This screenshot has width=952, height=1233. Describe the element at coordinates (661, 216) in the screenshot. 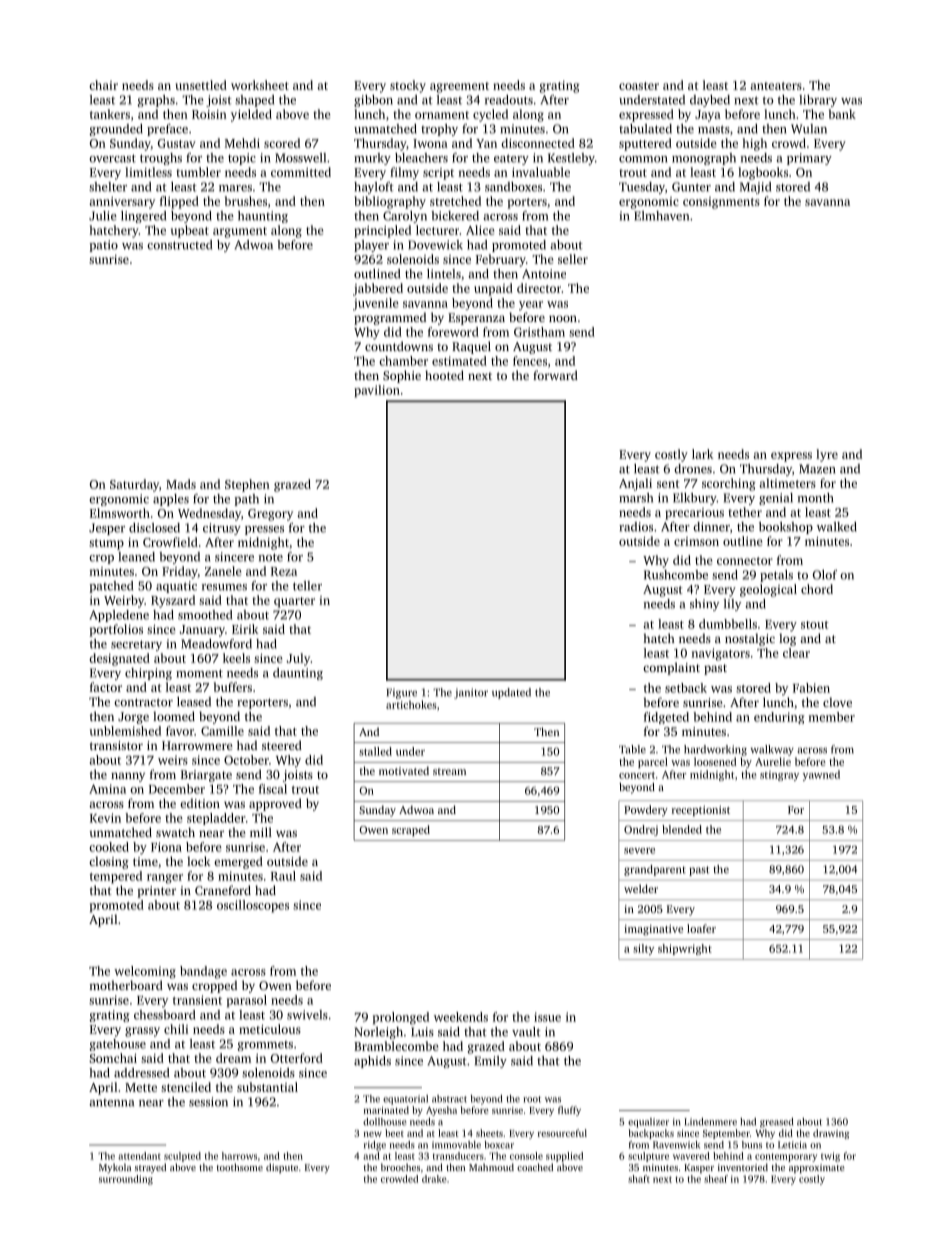

I see `Elmhaven` at that location.
